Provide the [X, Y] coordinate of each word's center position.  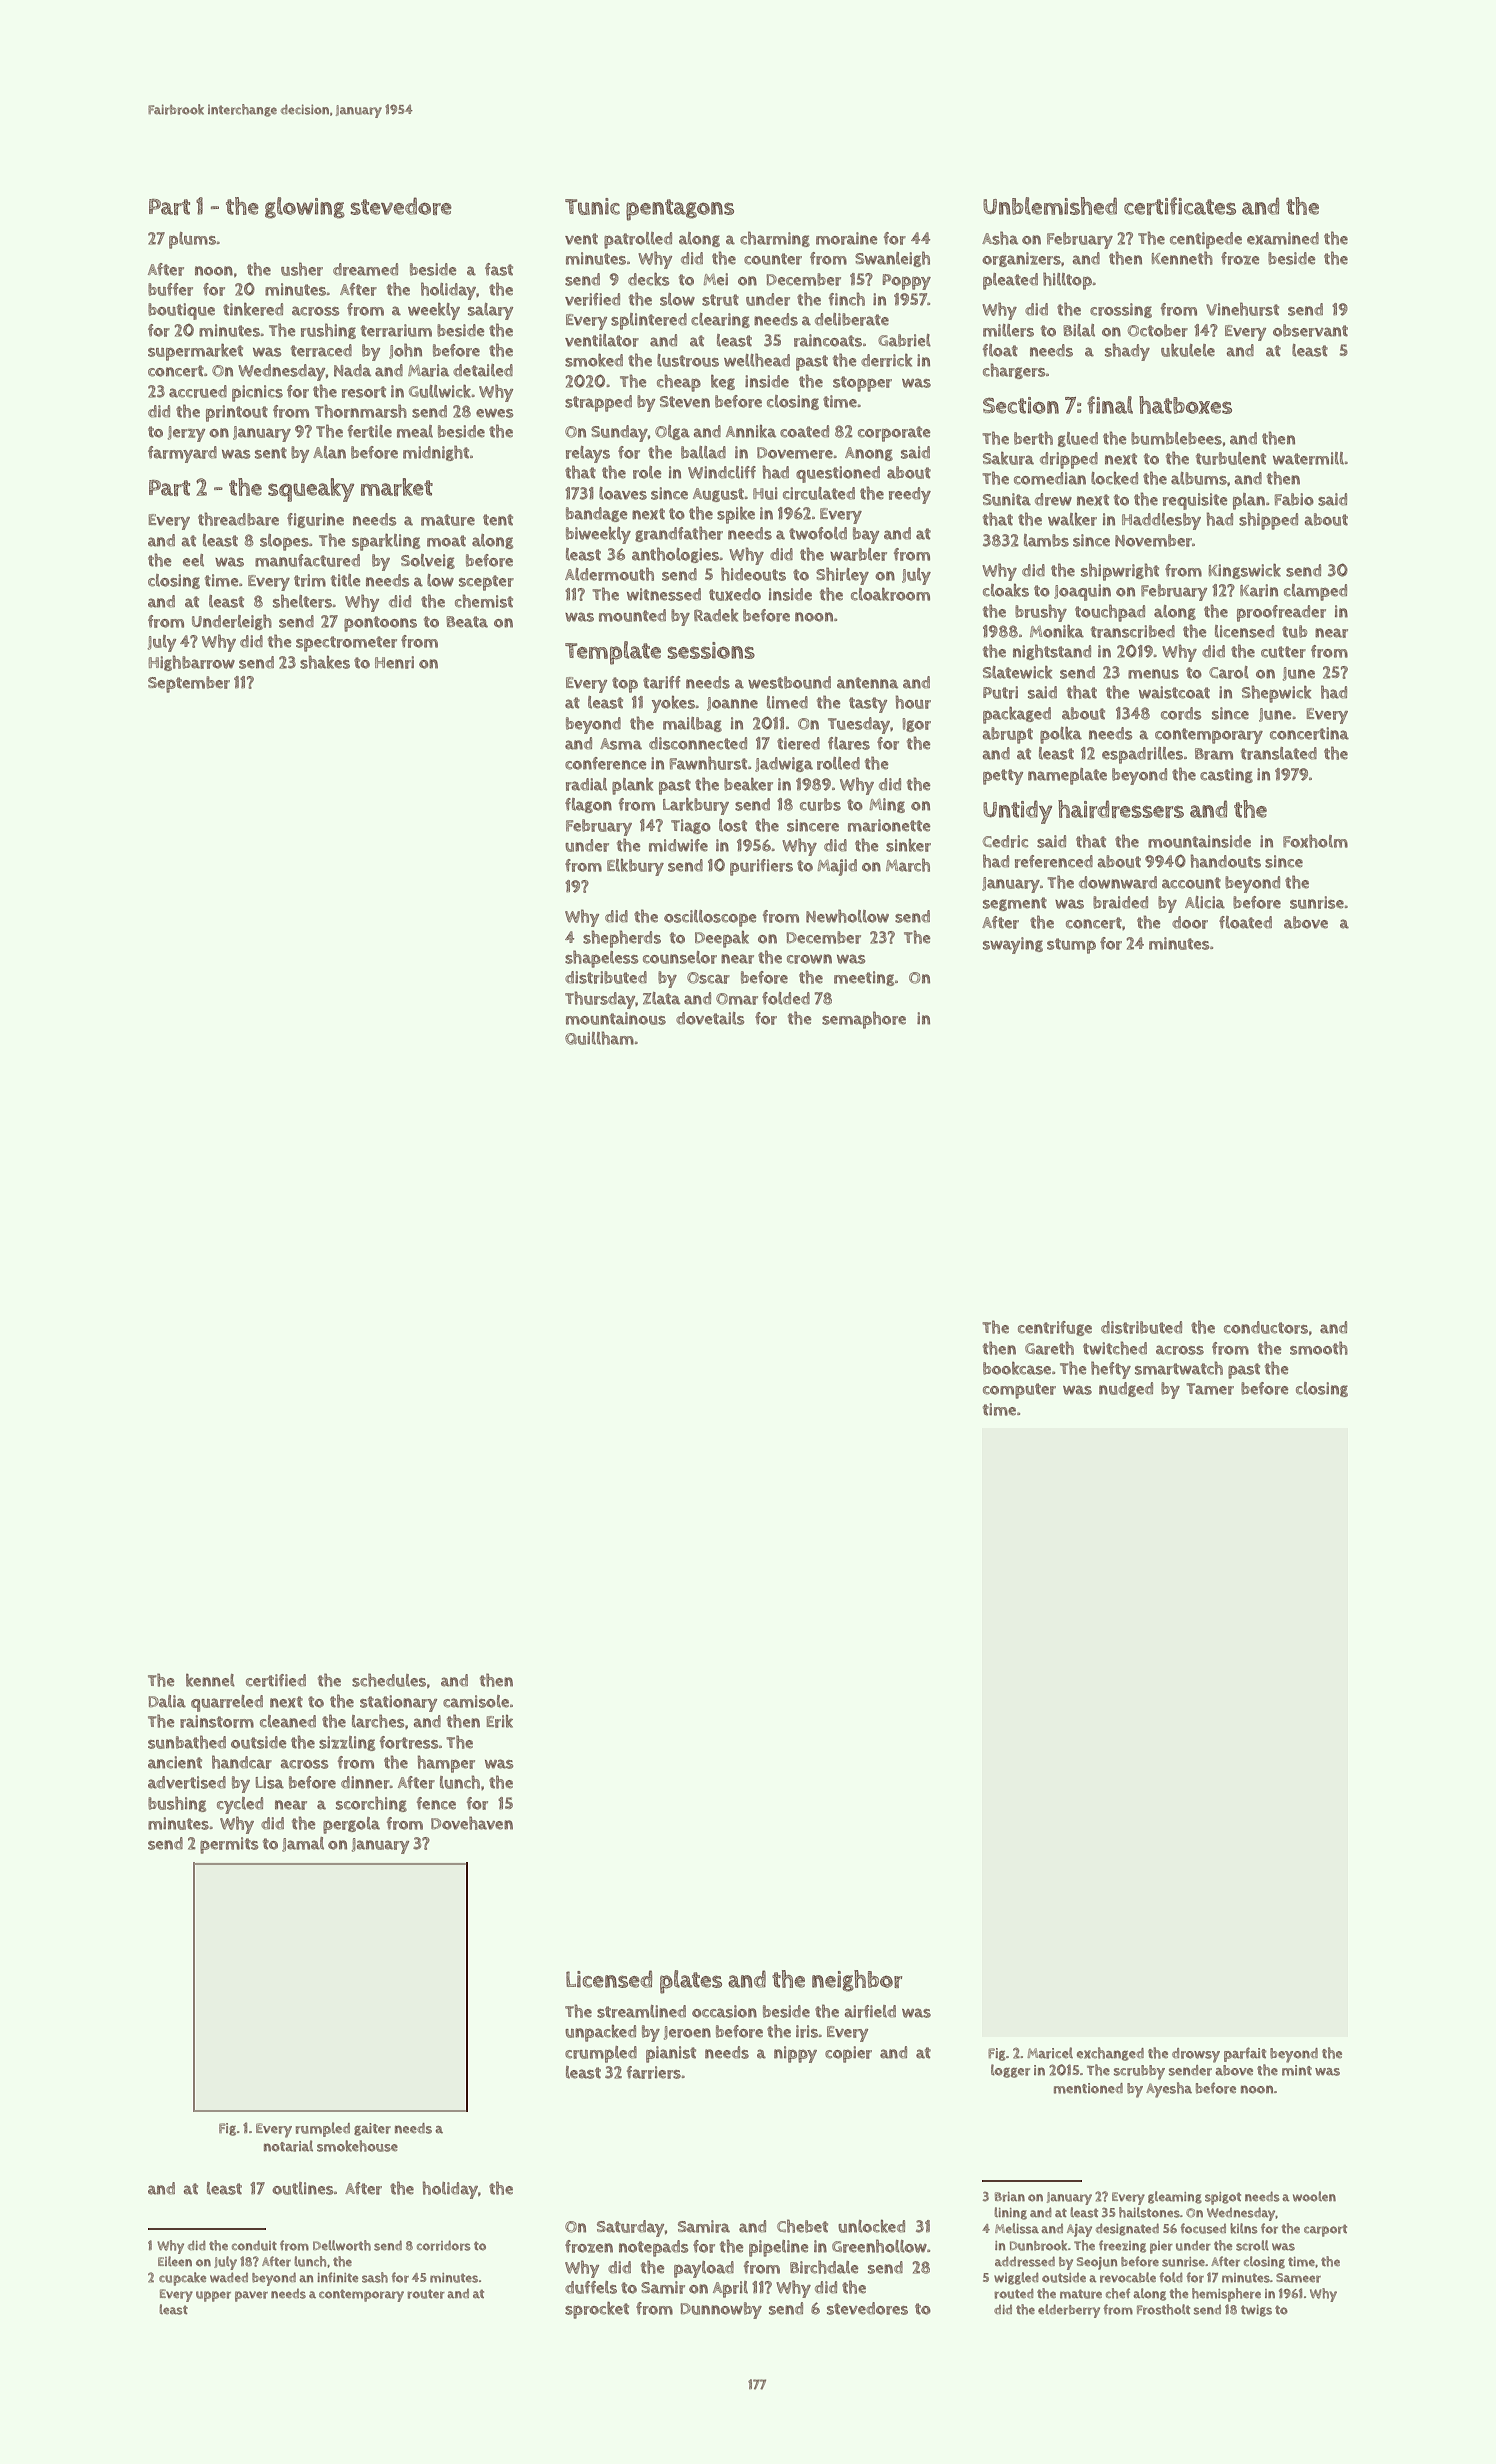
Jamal [303, 1844]
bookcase [1017, 1368]
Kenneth [1182, 258]
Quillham [599, 1038]
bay [866, 535]
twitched [1115, 1348]
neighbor [857, 1981]
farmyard [182, 454]
